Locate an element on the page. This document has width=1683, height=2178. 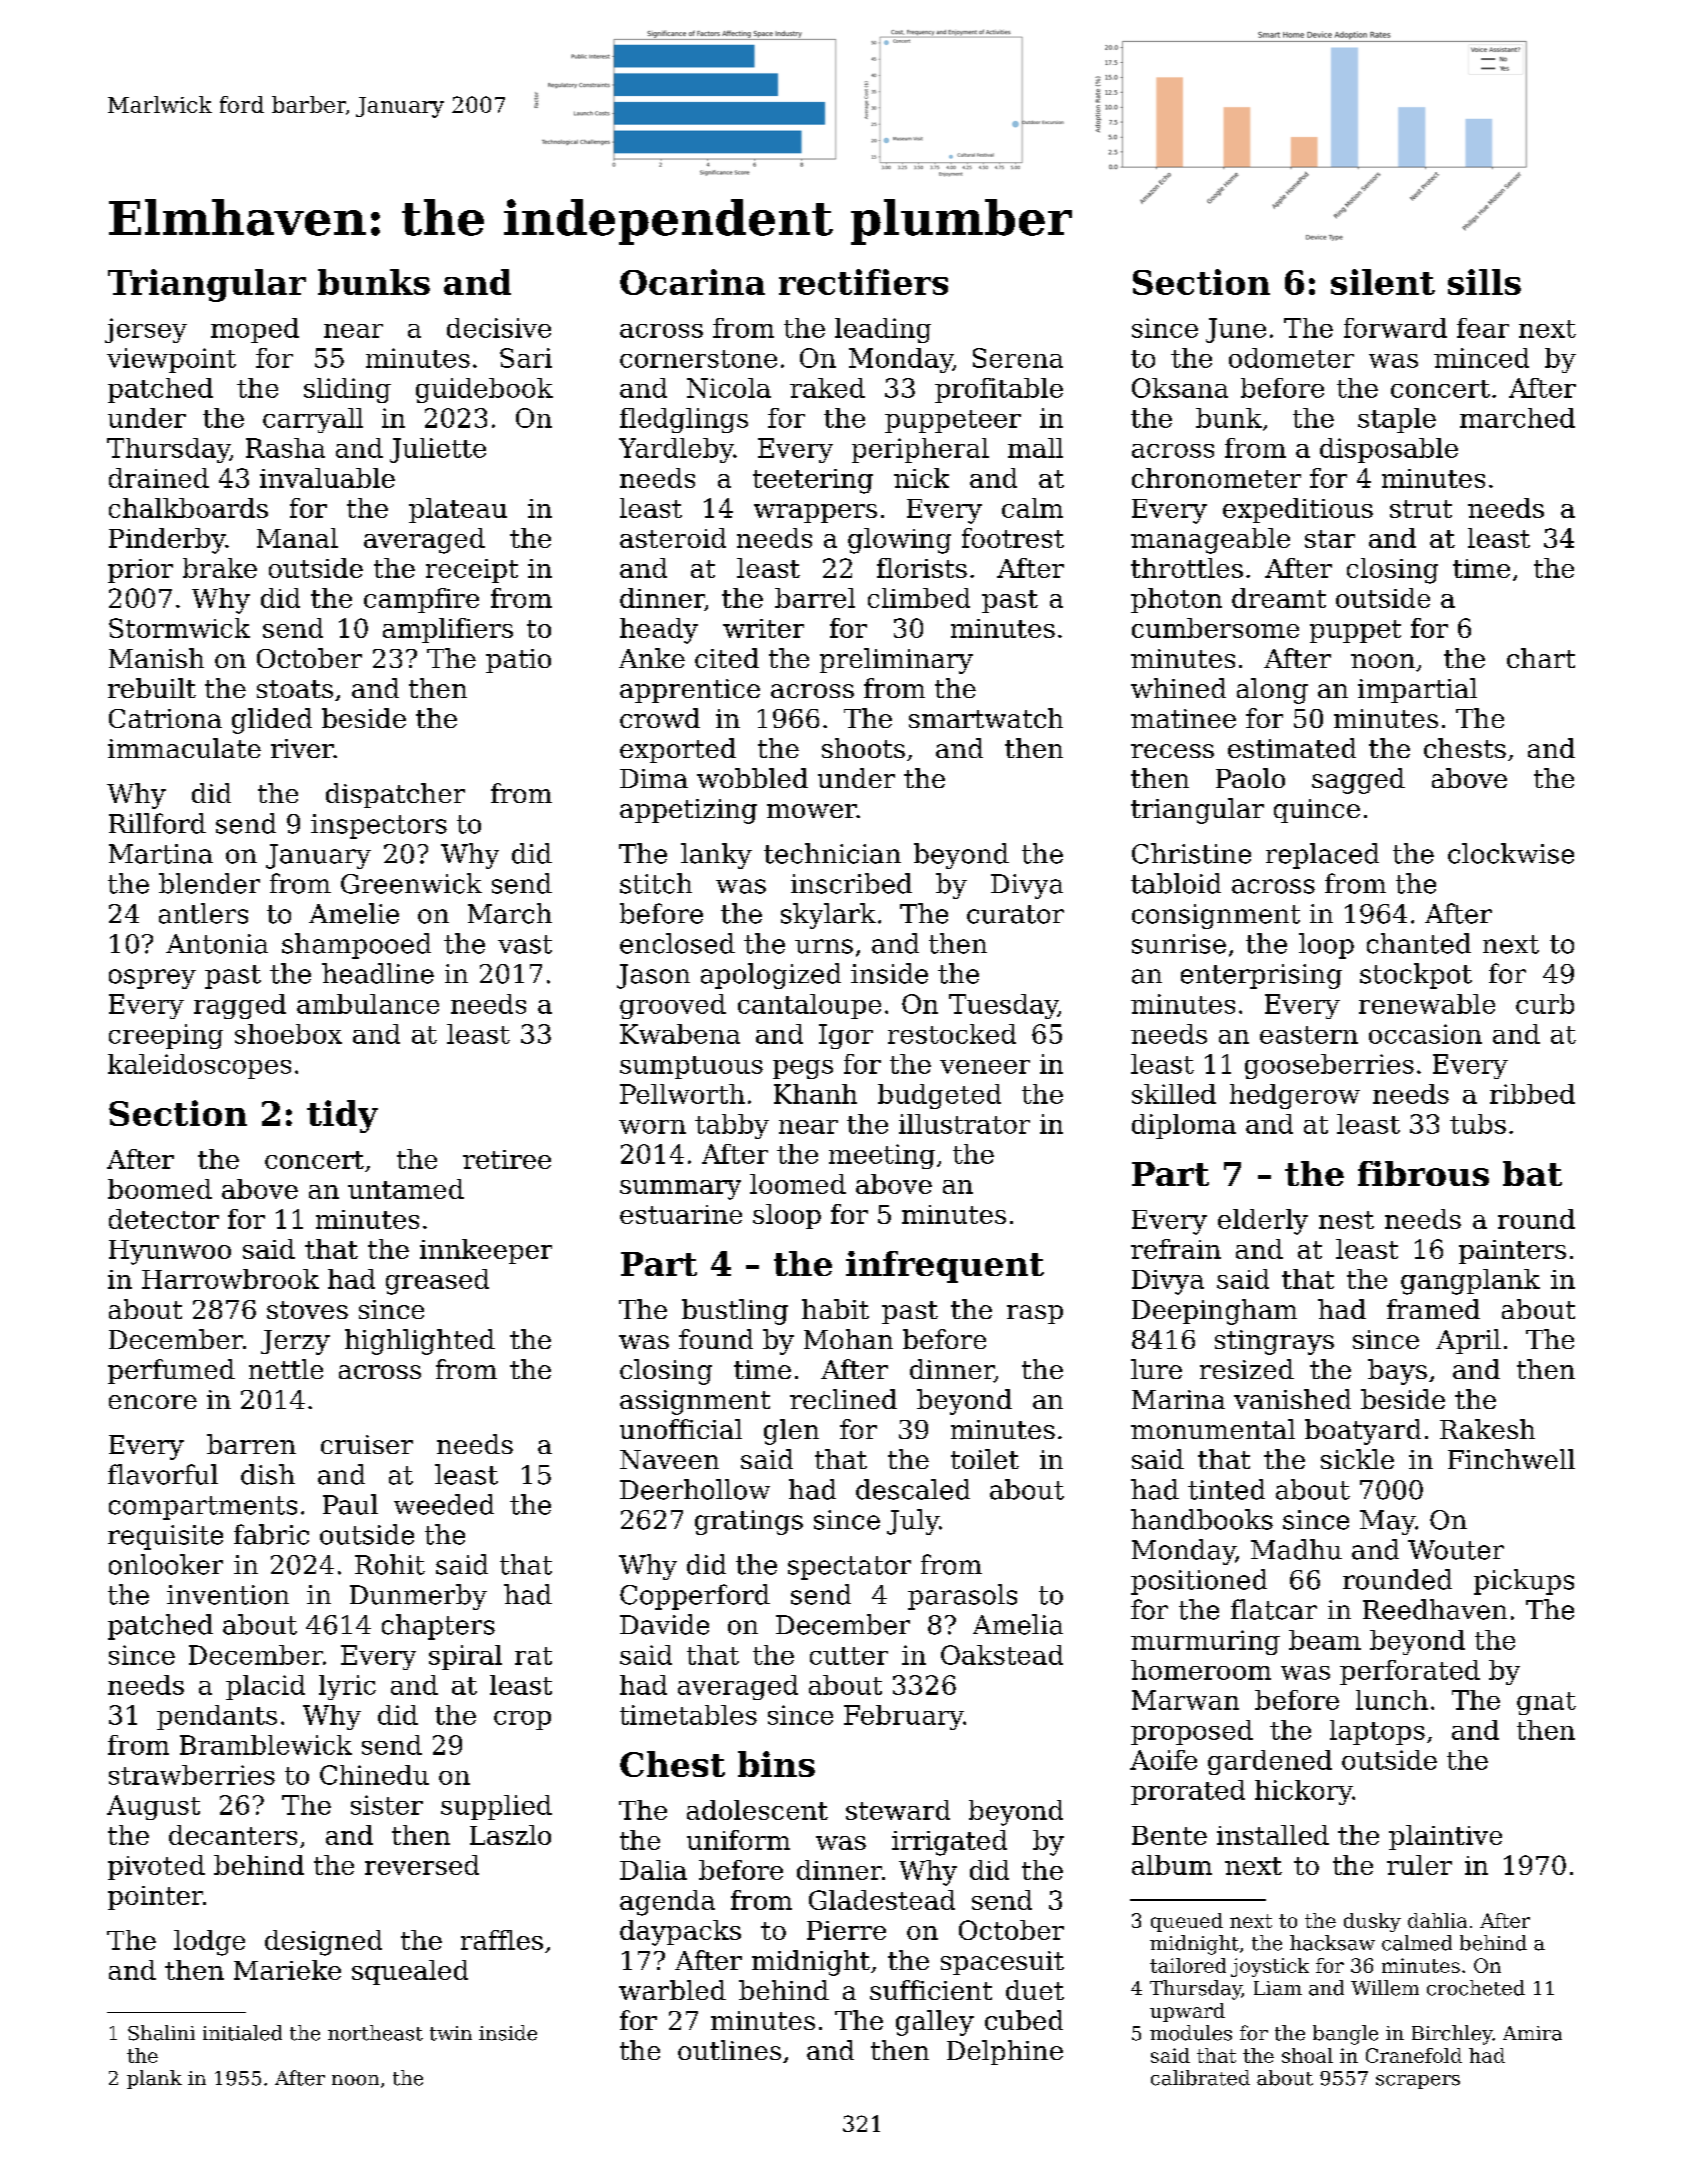
decisive is located at coordinates (499, 328).
